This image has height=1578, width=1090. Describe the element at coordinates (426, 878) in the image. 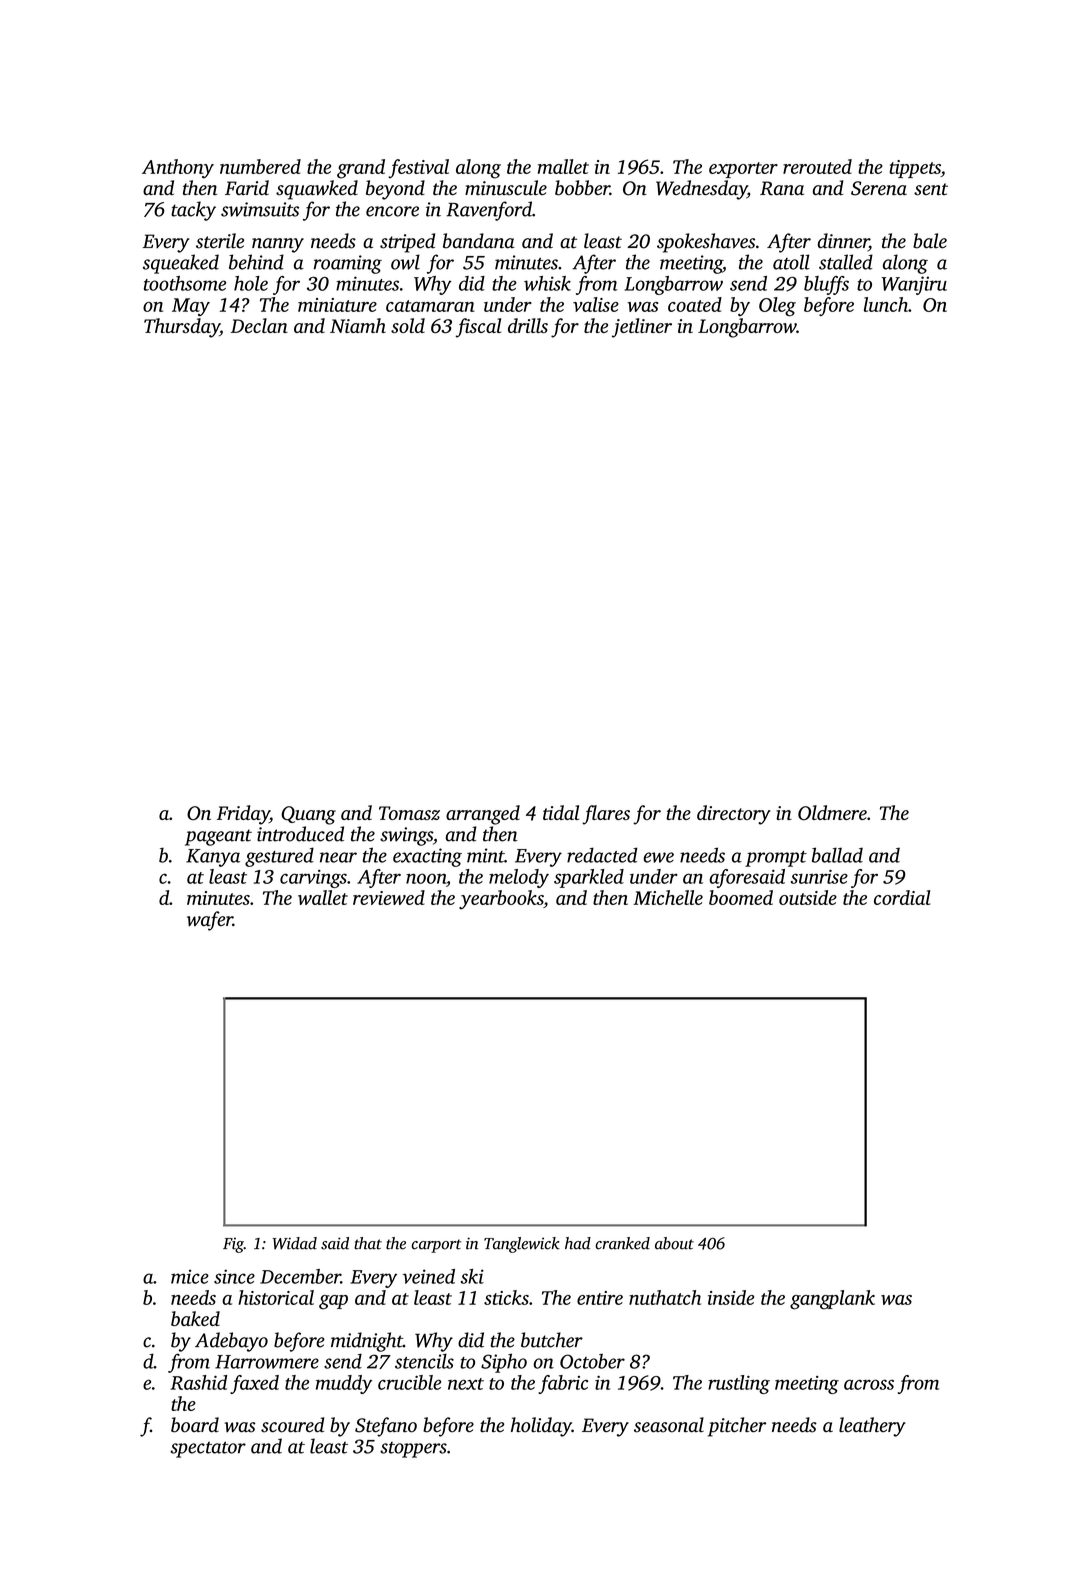

I see `noon` at that location.
